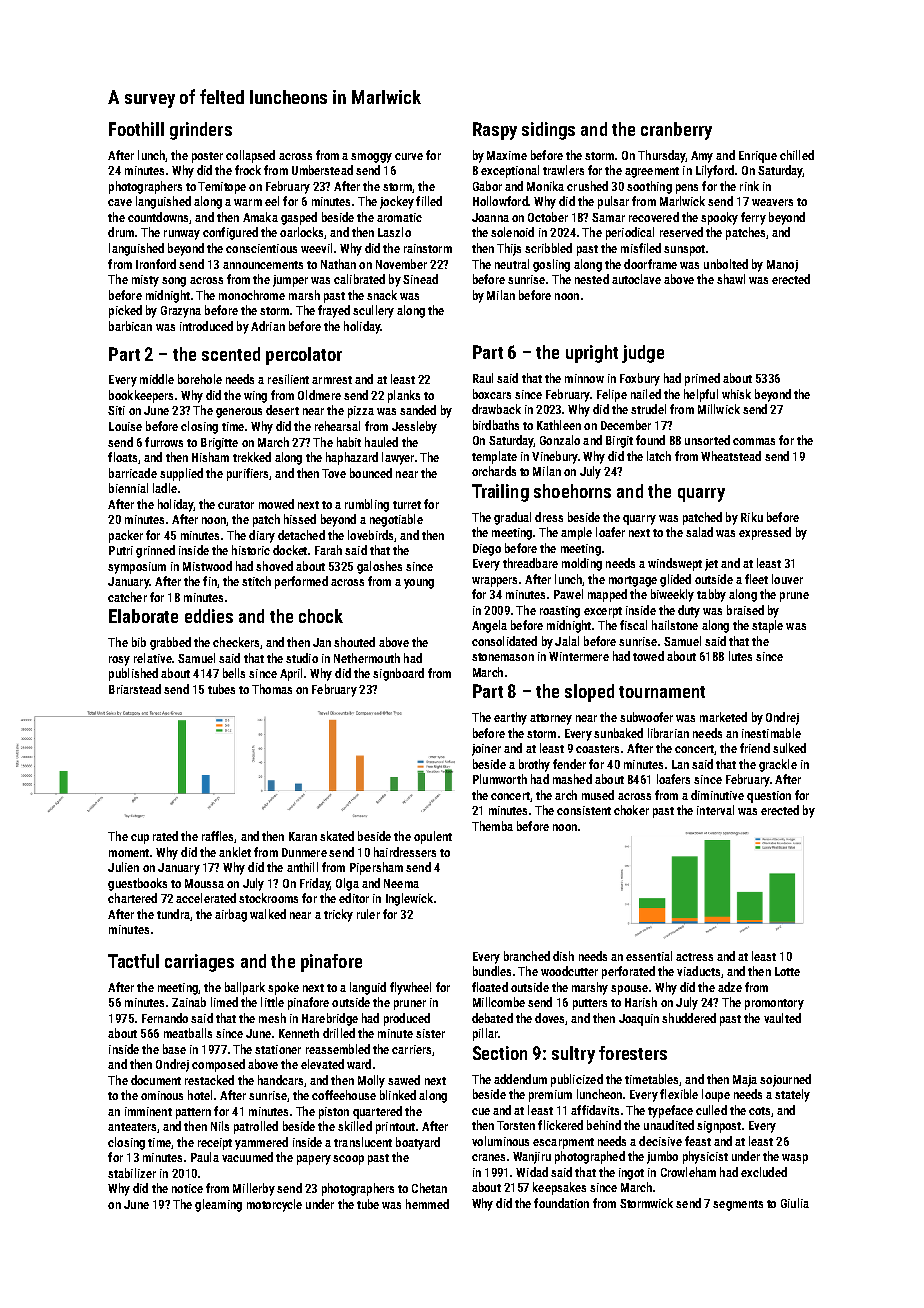  What do you see at coordinates (248, 170) in the page?
I see `frock` at bounding box center [248, 170].
